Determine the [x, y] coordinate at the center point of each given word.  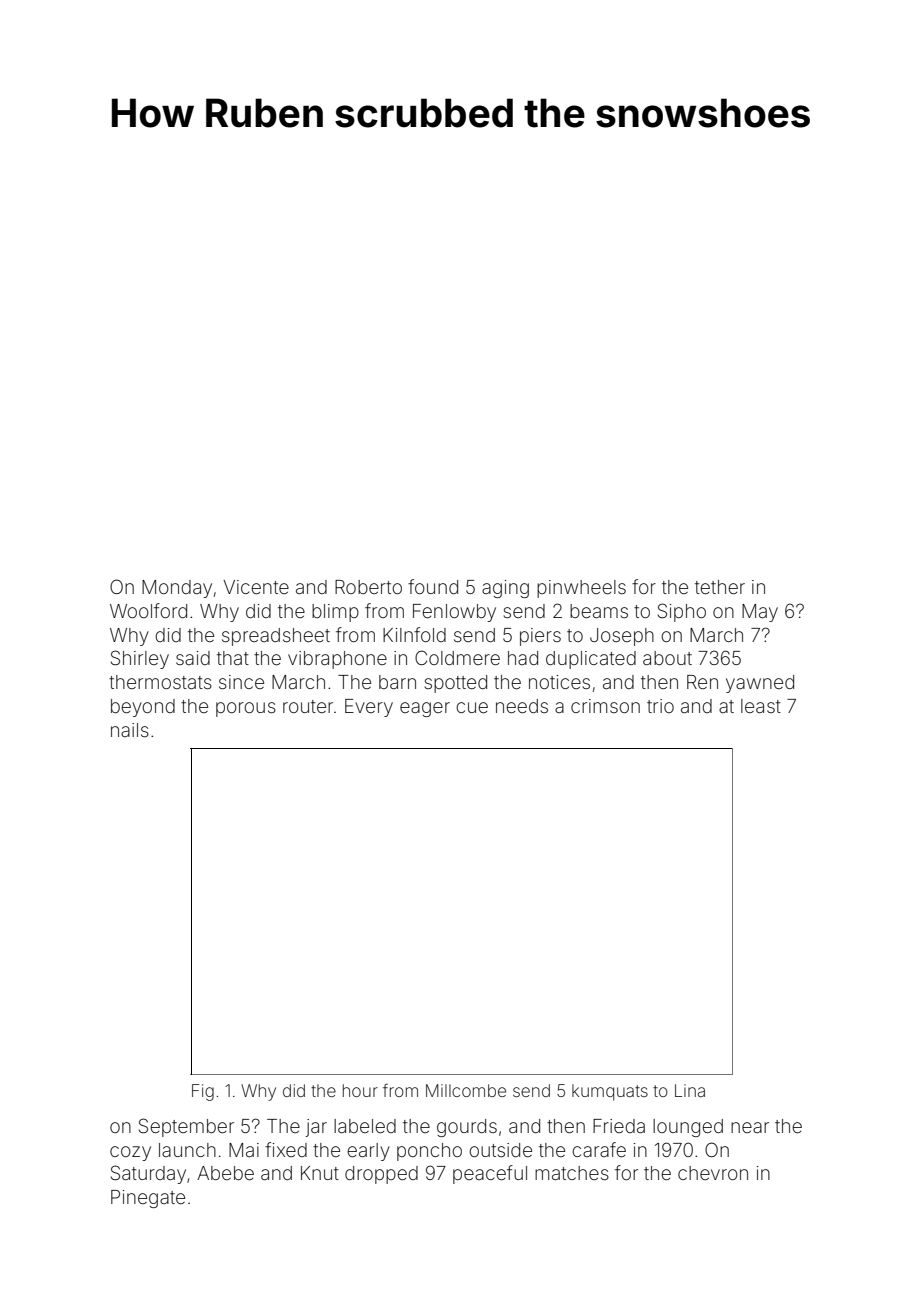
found [433, 586]
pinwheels [581, 589]
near [750, 1127]
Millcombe [466, 1090]
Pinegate [148, 1199]
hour [360, 1090]
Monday [177, 589]
